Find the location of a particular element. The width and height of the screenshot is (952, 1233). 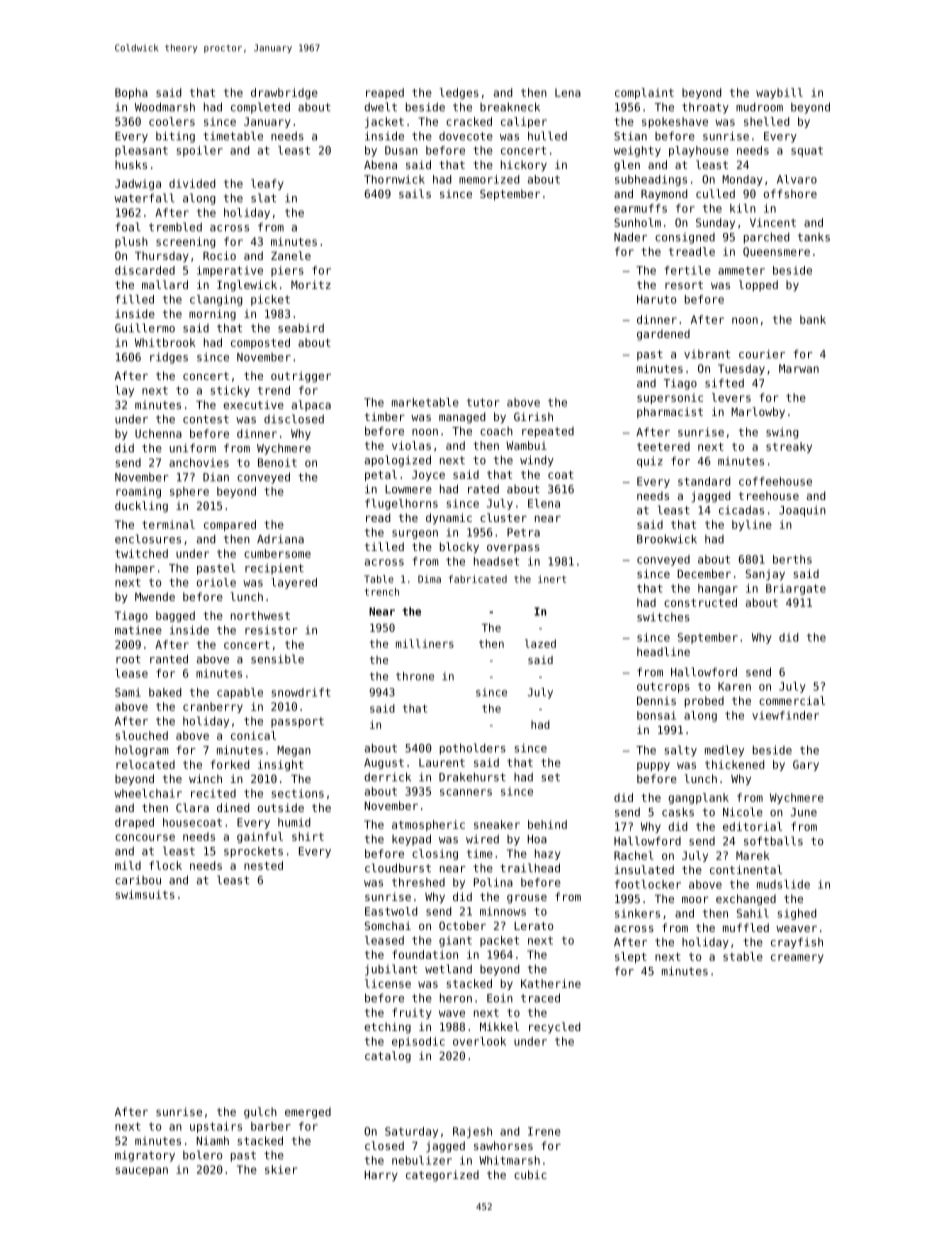

creamery is located at coordinates (797, 958).
